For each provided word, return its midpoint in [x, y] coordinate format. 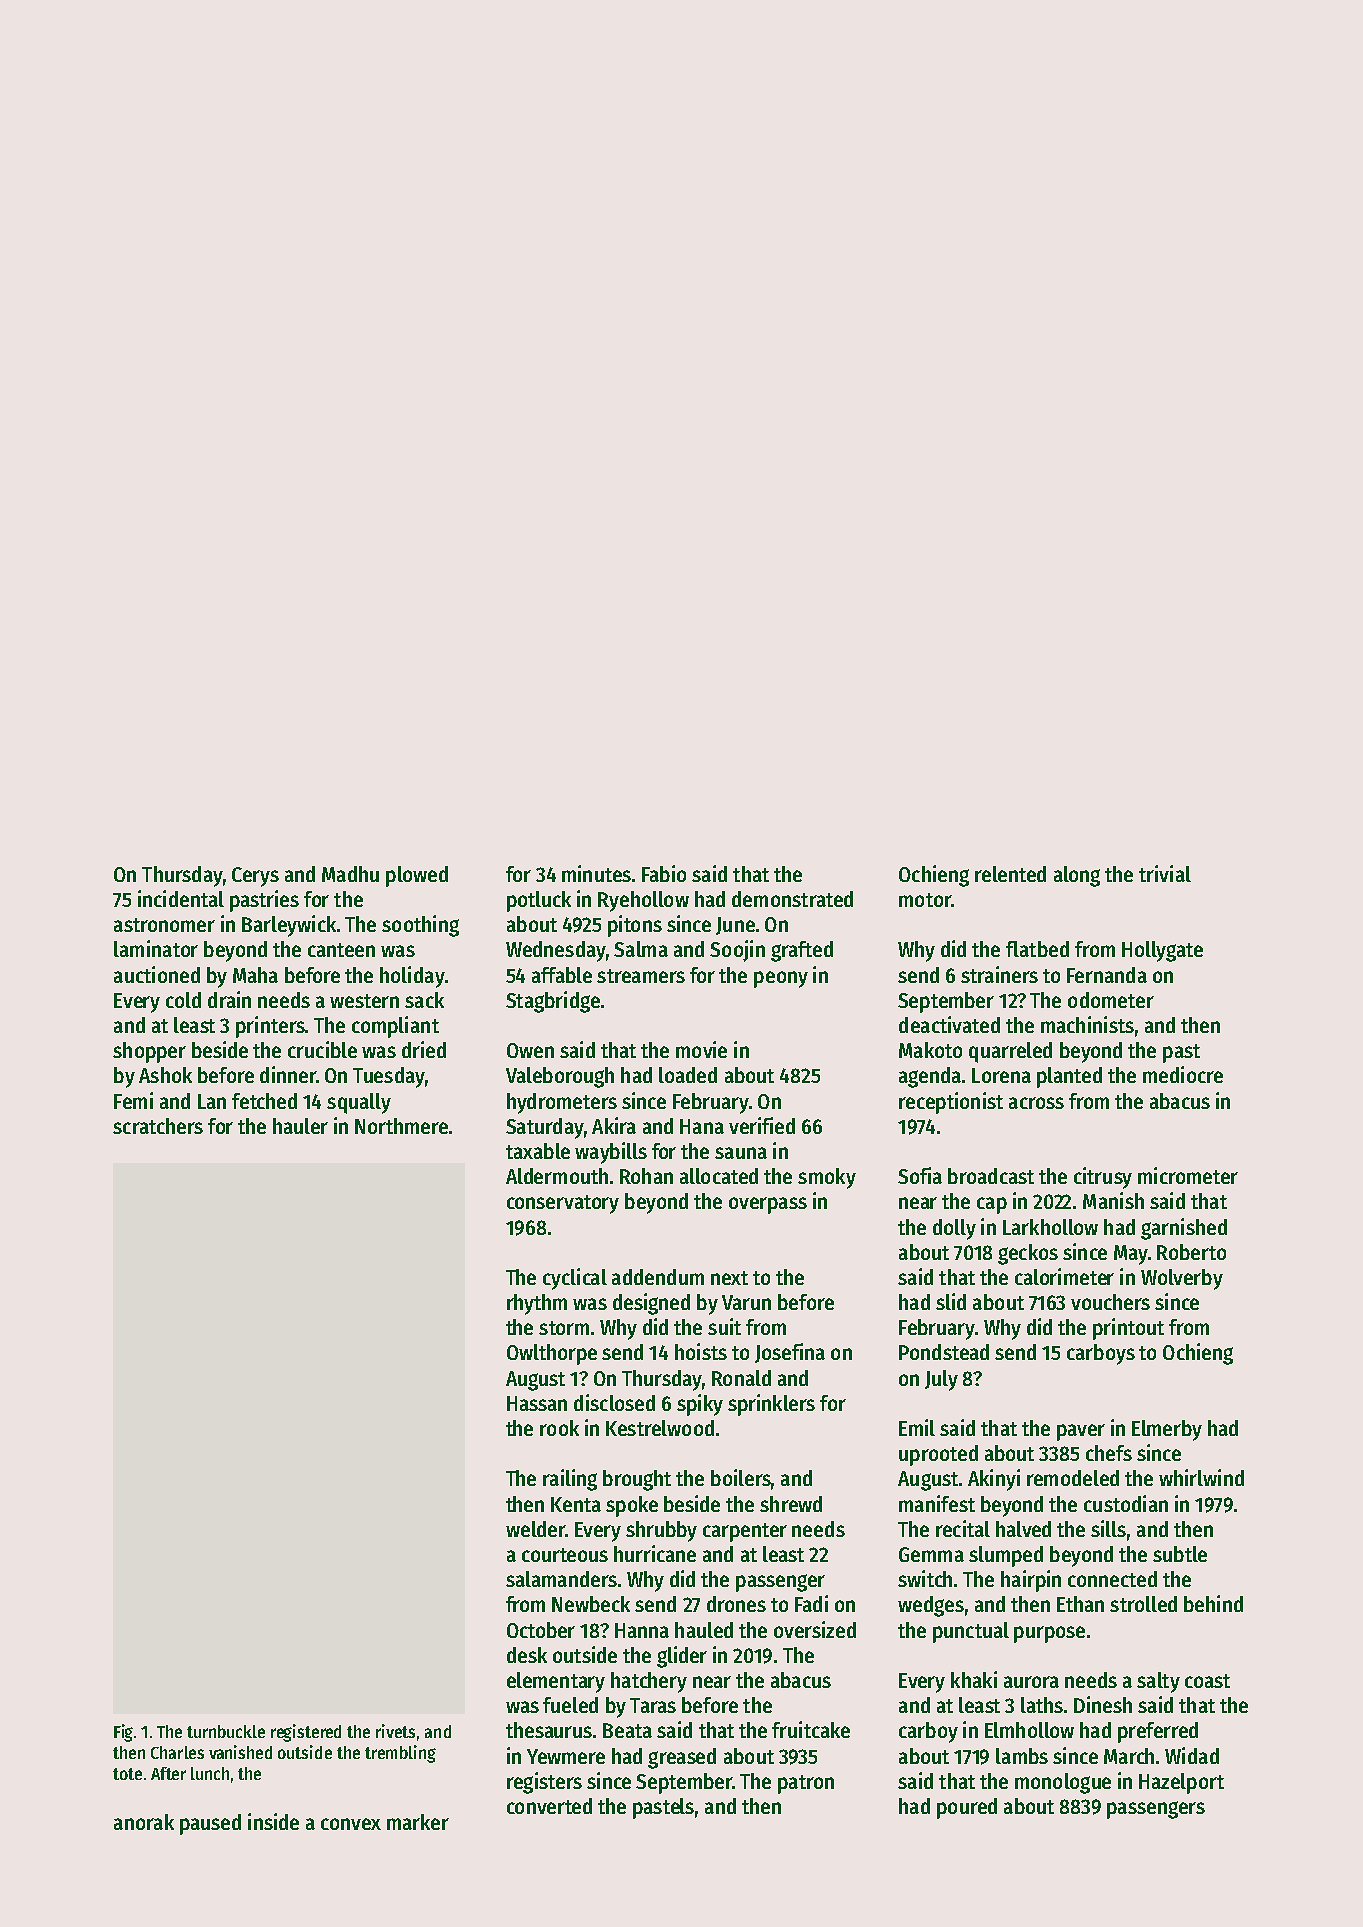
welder [535, 1529]
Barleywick [289, 926]
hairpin [1031, 1581]
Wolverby [1182, 1279]
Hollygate [1162, 951]
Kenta [576, 1504]
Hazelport [1181, 1783]
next [729, 1278]
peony [781, 979]
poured [967, 1808]
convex [351, 1824]
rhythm [537, 1304]
